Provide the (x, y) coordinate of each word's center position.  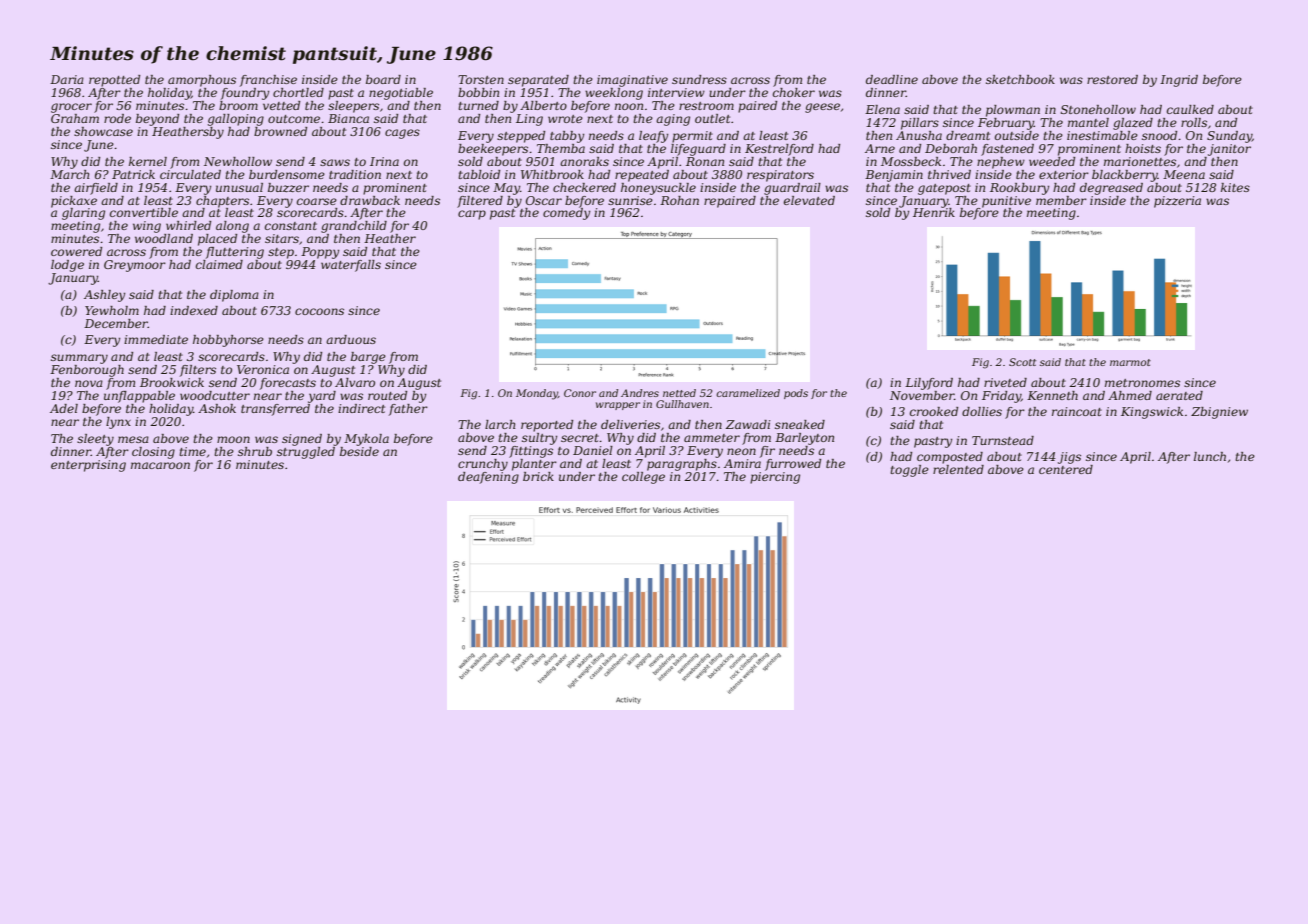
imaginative (632, 81)
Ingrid (1179, 81)
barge (368, 358)
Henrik (934, 212)
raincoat (1077, 411)
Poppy (320, 253)
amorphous (202, 81)
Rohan (679, 200)
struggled (306, 453)
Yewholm (112, 310)
